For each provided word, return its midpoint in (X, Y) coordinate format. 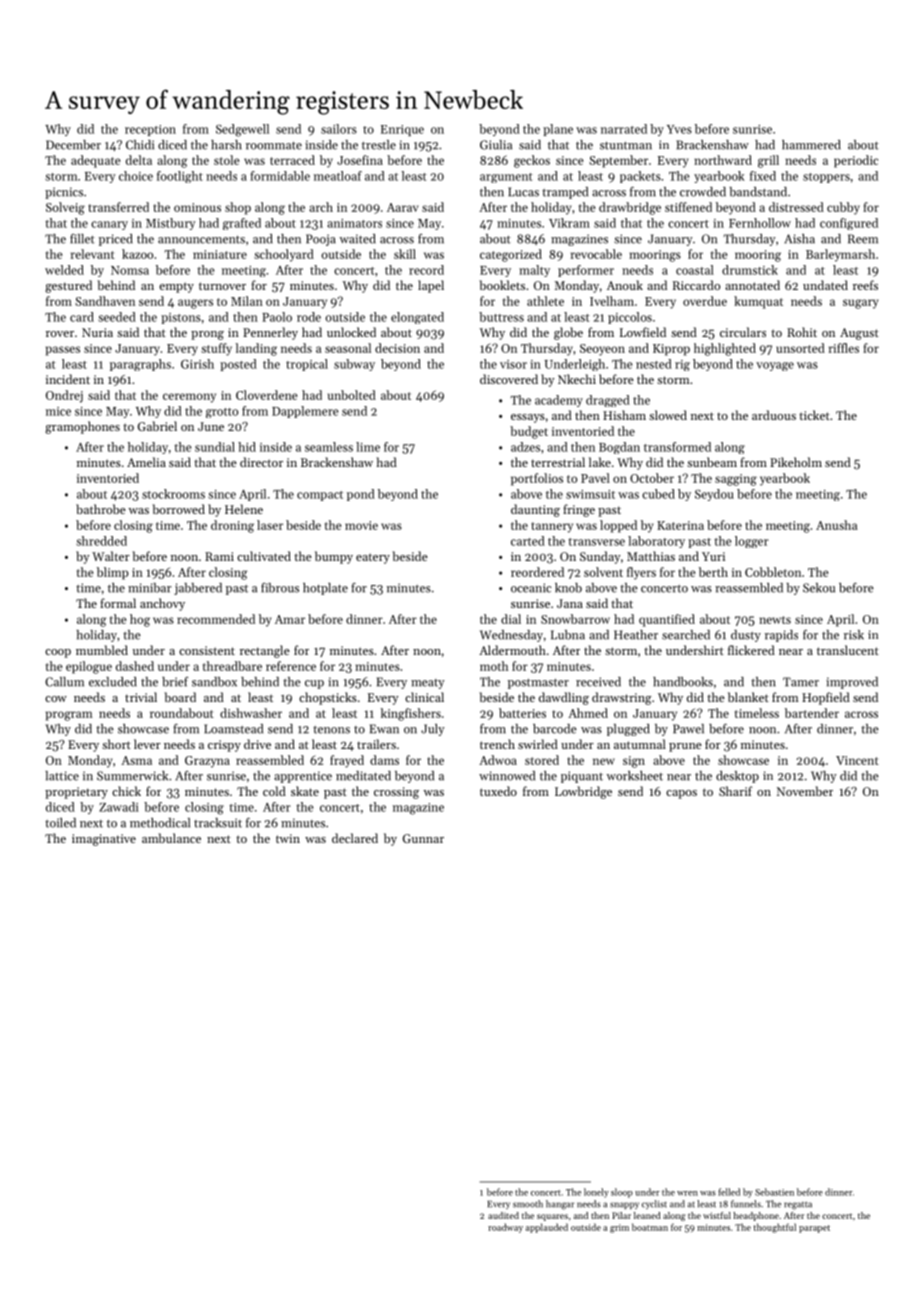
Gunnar (423, 838)
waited (357, 239)
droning (232, 526)
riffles (844, 348)
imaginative (104, 840)
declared (355, 838)
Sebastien (774, 1192)
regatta (798, 1206)
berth (713, 572)
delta (139, 160)
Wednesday (511, 636)
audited (503, 1215)
